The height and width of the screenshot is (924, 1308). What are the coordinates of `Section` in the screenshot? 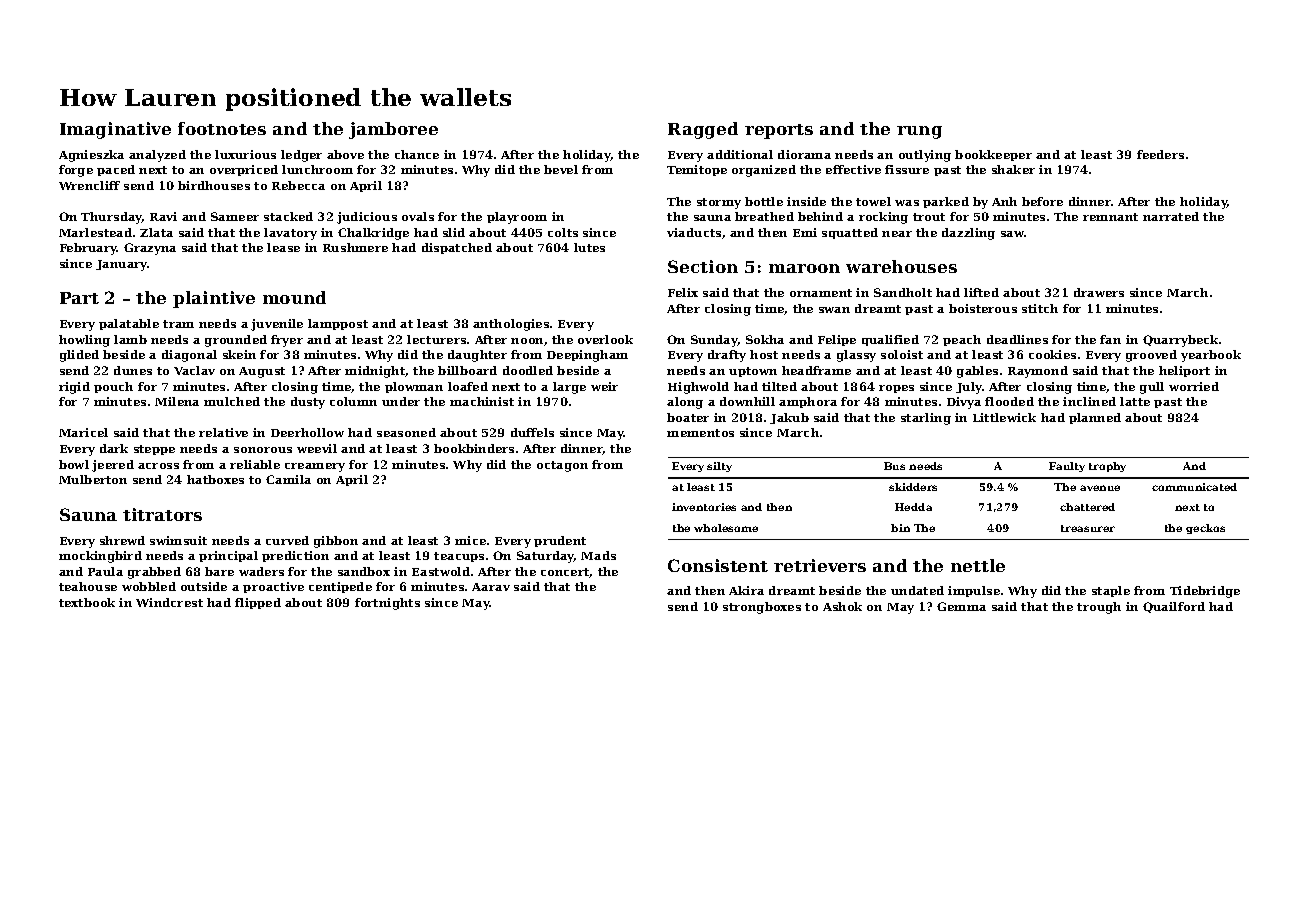 It's located at (703, 266).
